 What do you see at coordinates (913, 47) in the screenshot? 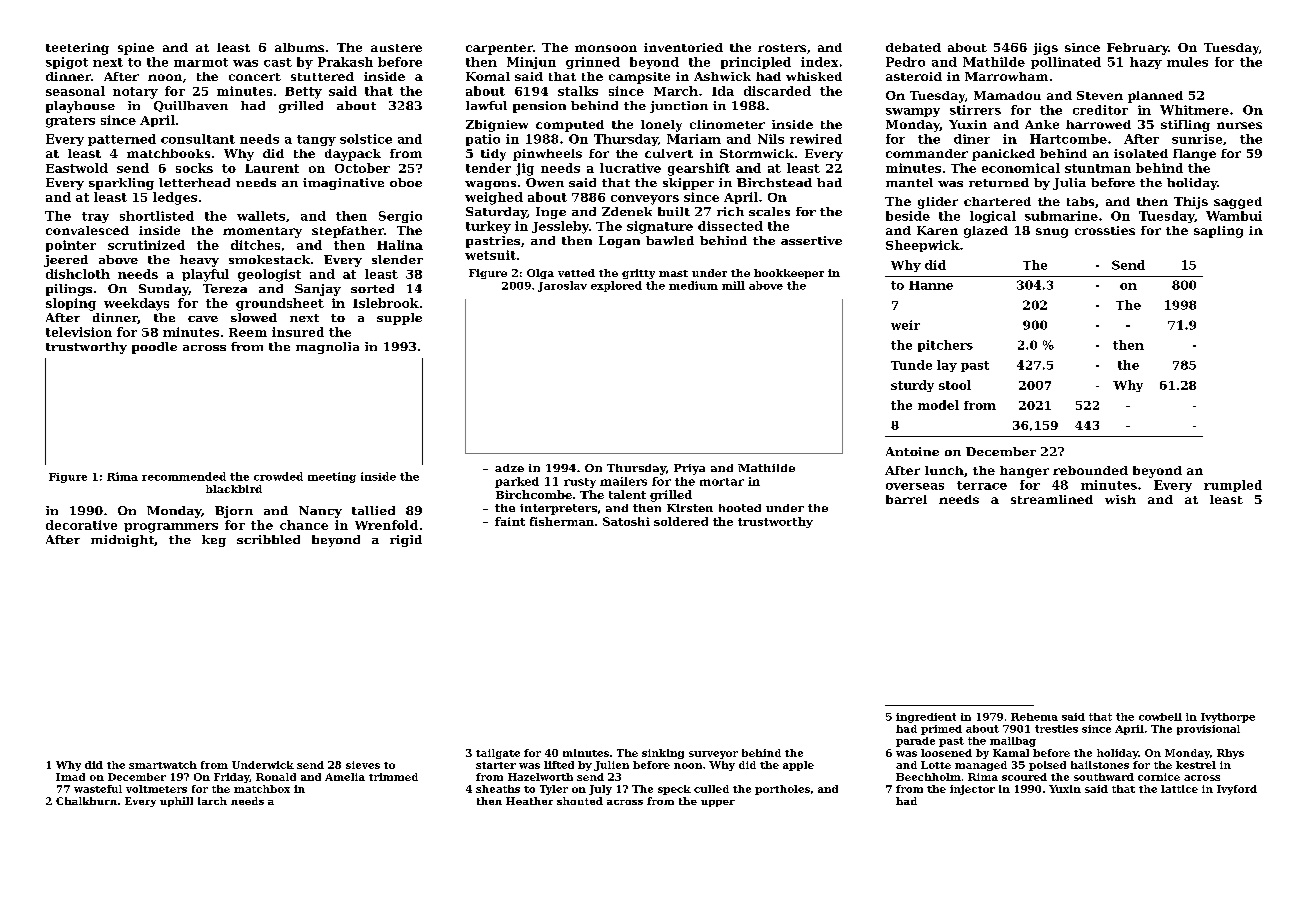
I see `debated` at bounding box center [913, 47].
